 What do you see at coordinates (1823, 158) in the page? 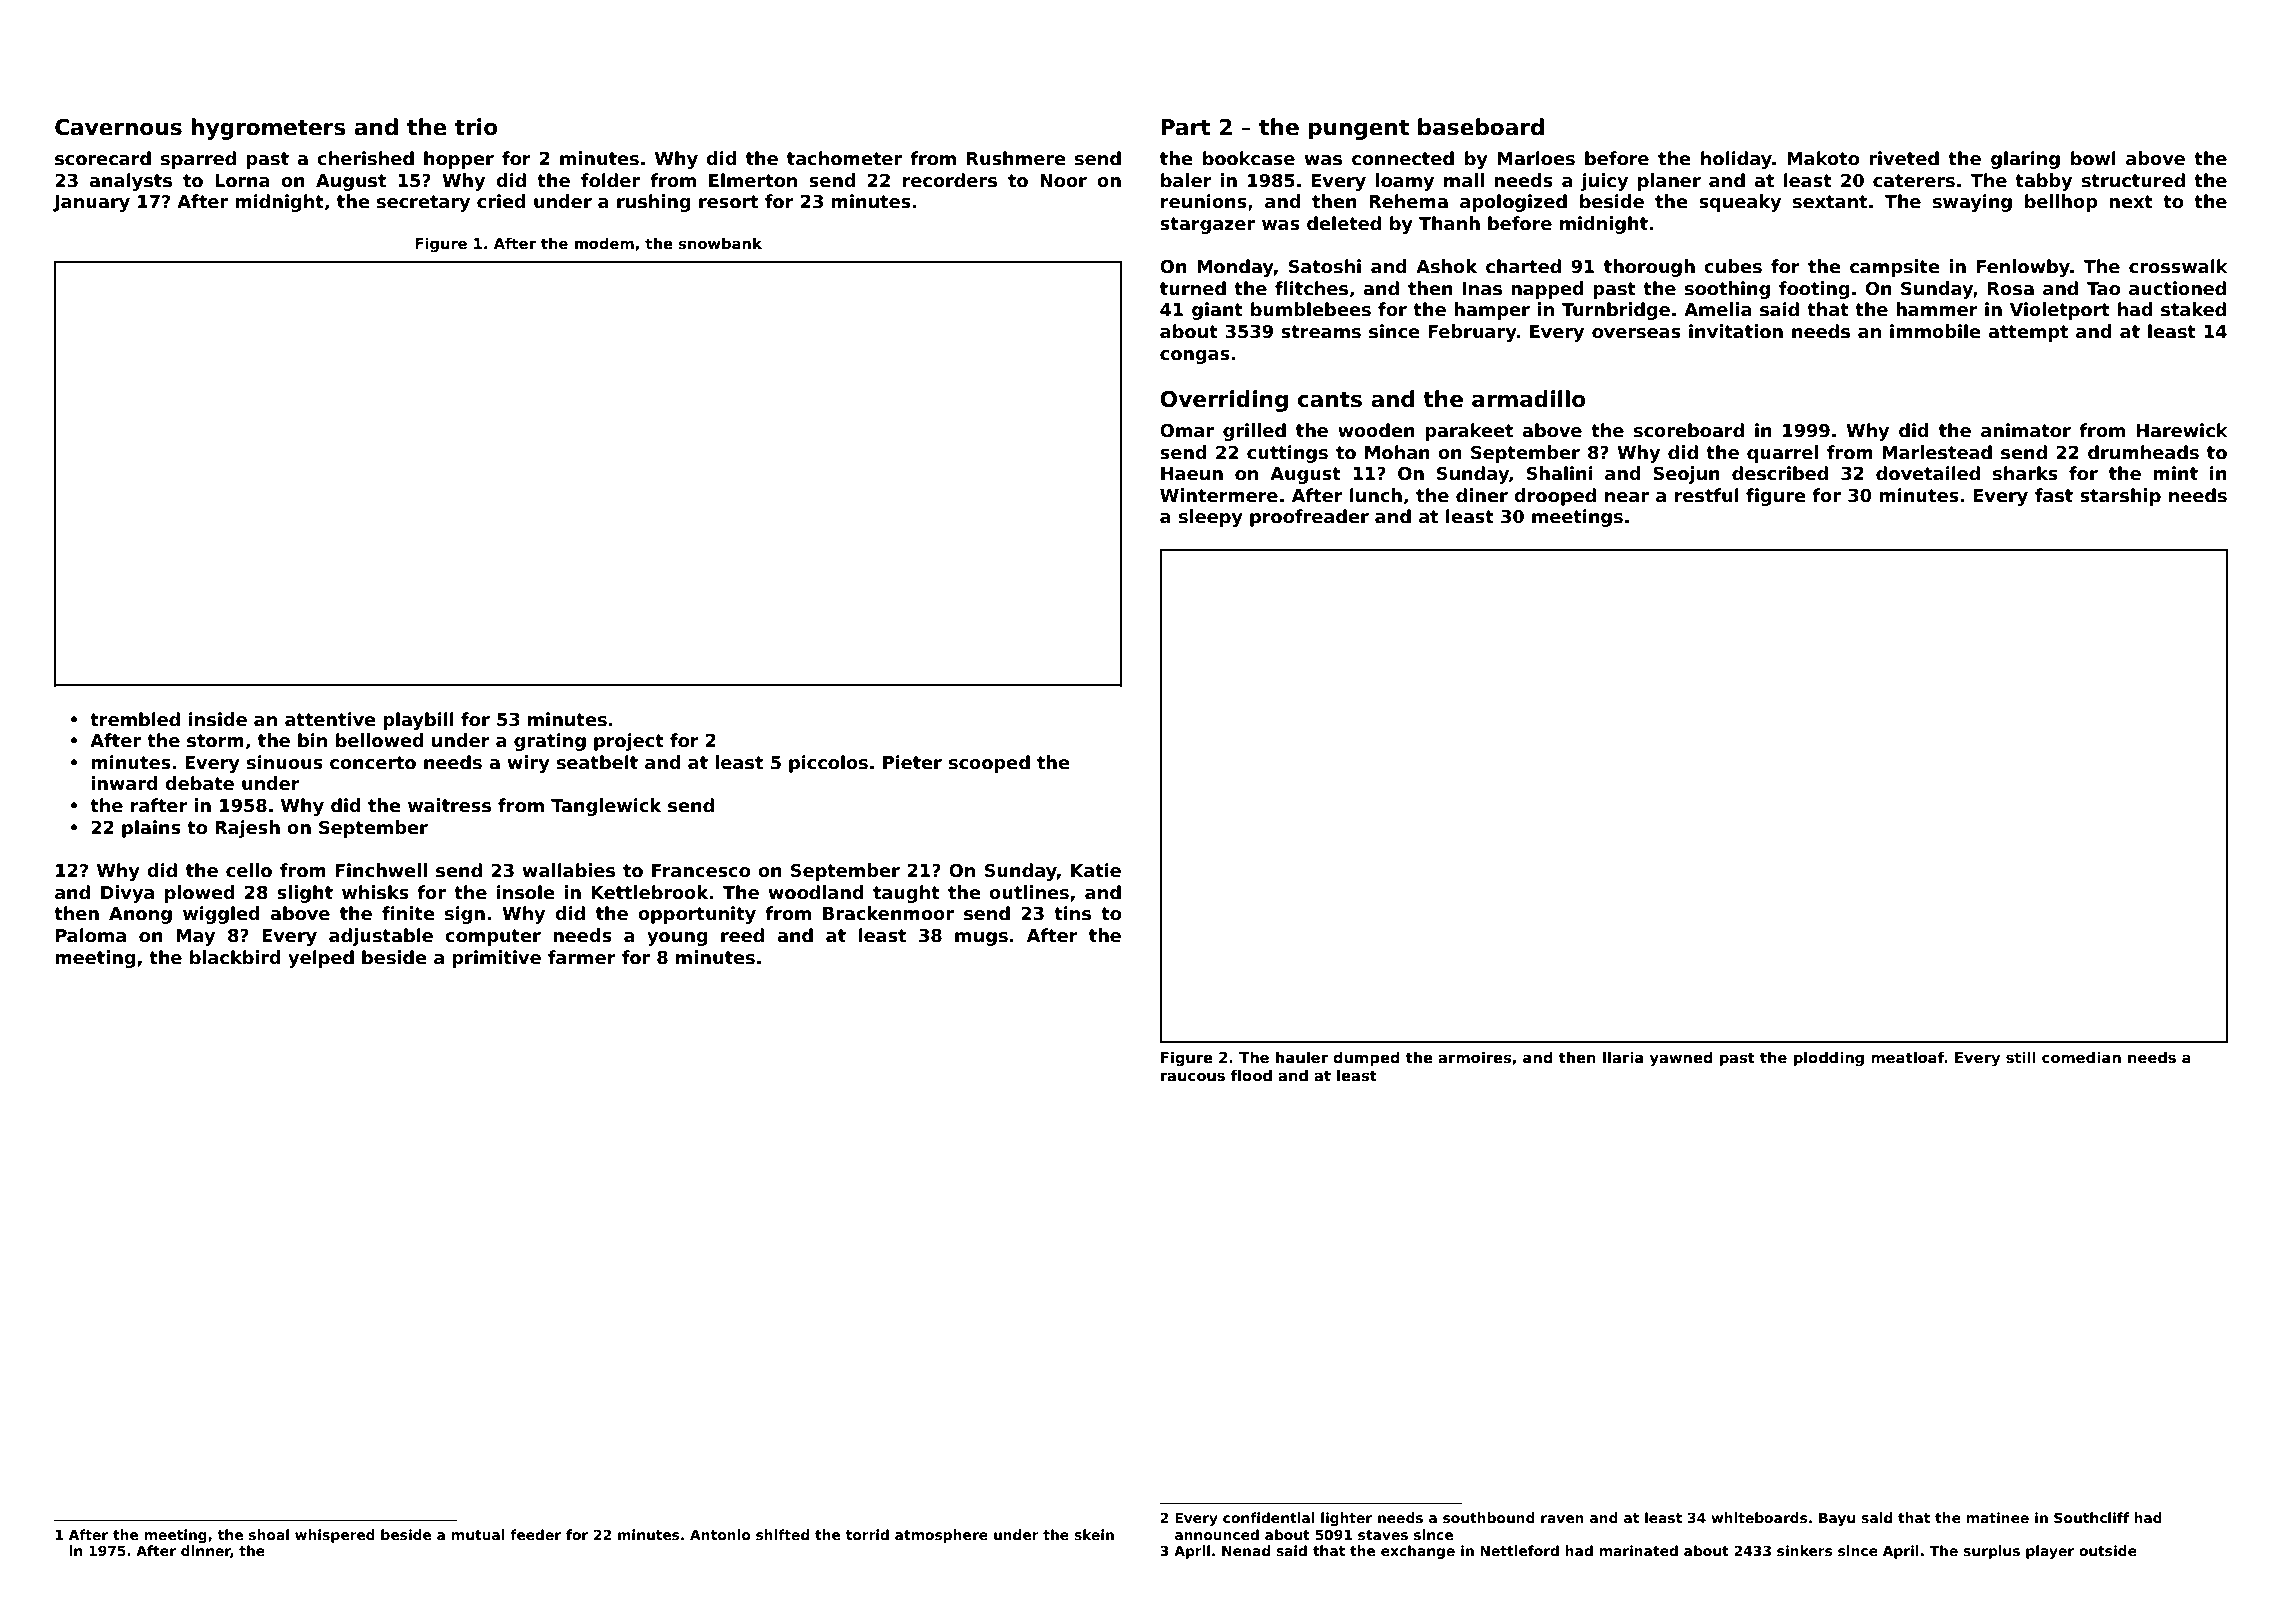
I see `Makoto` at bounding box center [1823, 158].
